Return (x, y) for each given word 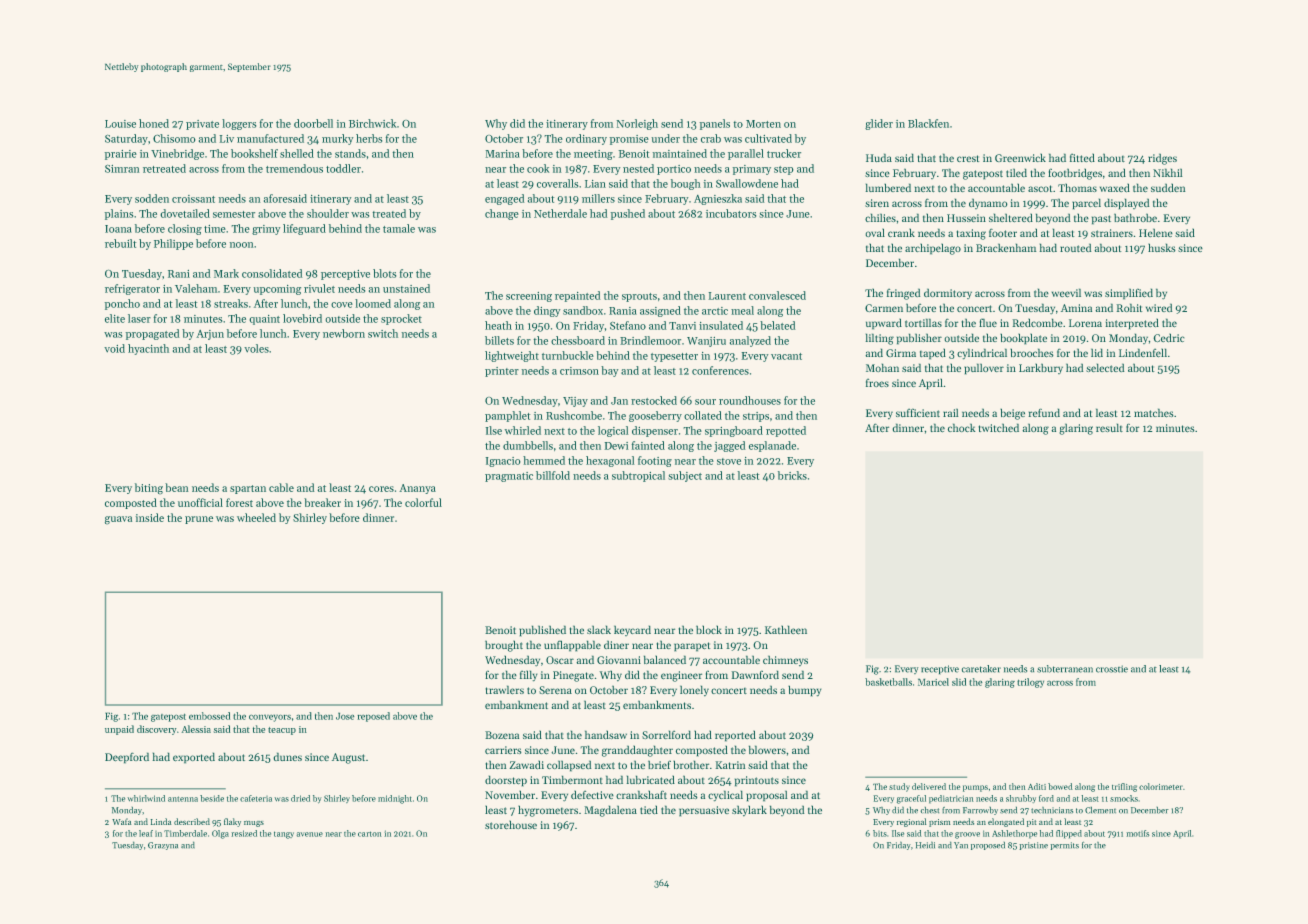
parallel (746, 154)
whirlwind (146, 798)
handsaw (606, 735)
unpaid (119, 730)
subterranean (1065, 669)
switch (383, 333)
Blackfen (928, 123)
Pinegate (573, 676)
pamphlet (508, 416)
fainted (648, 445)
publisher (919, 339)
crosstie (1112, 669)
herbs (369, 138)
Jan (619, 401)
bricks (792, 475)
